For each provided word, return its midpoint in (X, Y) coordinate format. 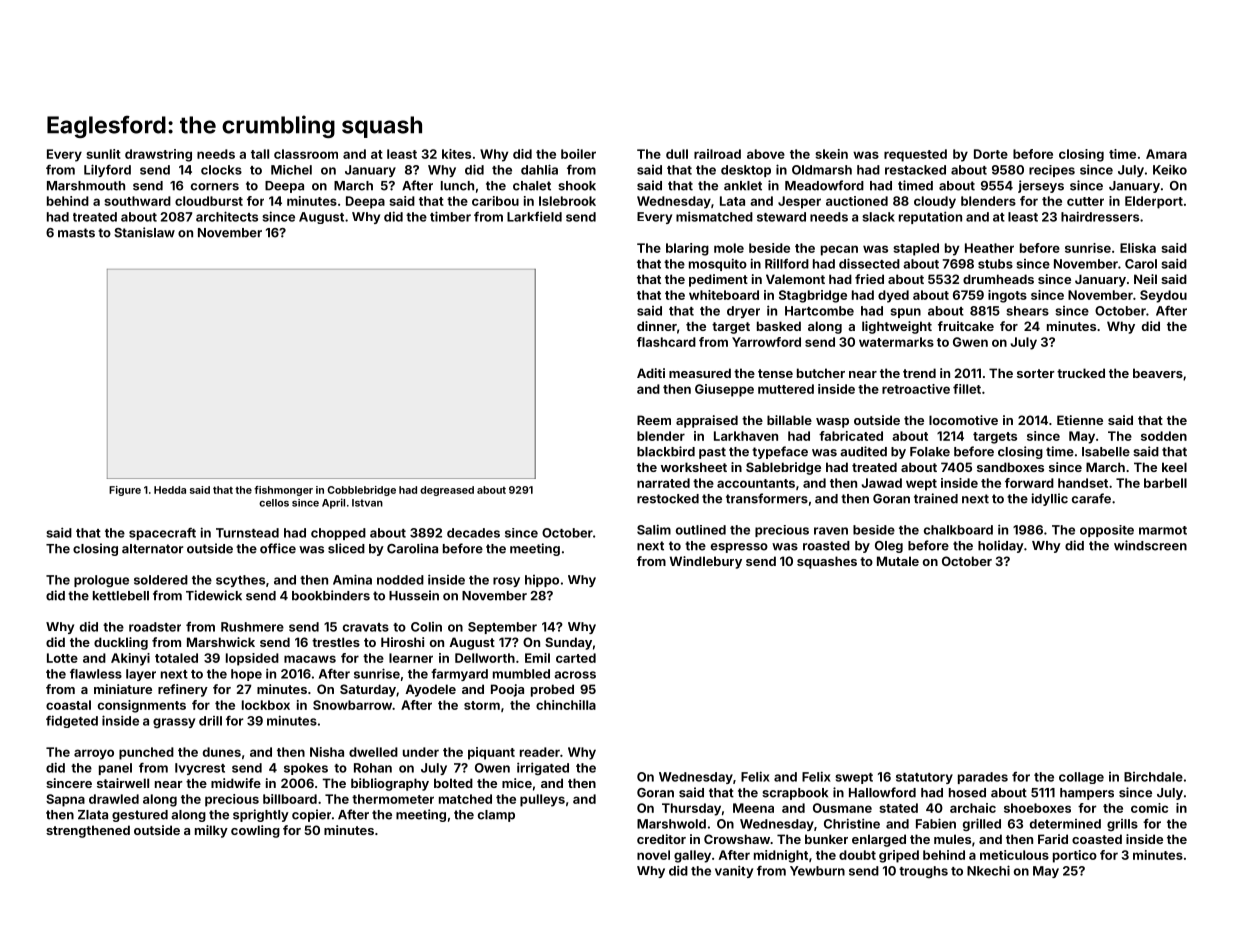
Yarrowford (766, 342)
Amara (1166, 154)
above (766, 154)
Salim (654, 529)
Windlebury (706, 562)
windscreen (1150, 545)
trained (936, 498)
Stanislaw (144, 232)
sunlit (103, 154)
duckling (121, 643)
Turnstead (247, 533)
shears (1027, 311)
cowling (255, 831)
